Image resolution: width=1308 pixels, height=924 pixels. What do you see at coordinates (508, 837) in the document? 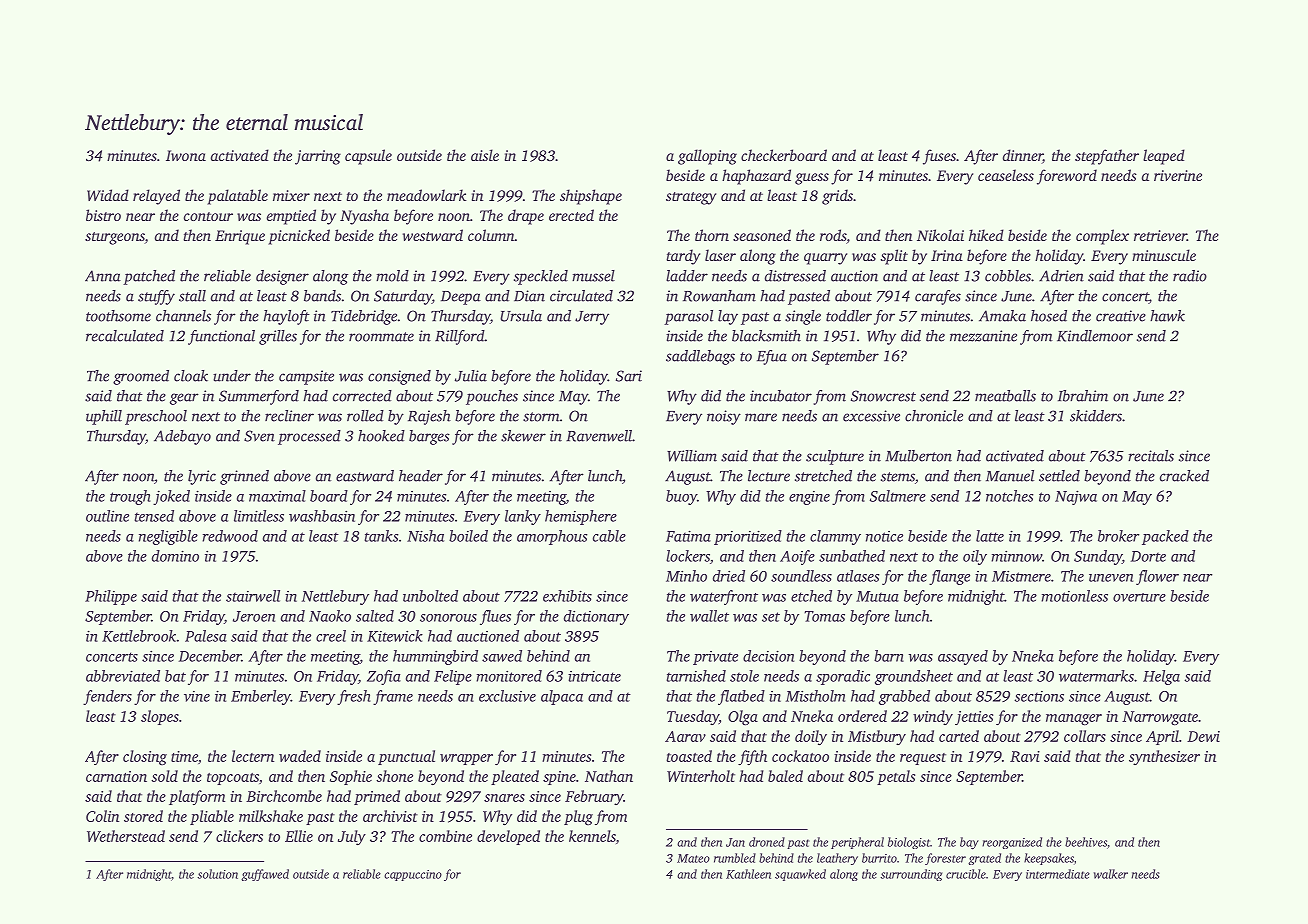
I see `developed` at bounding box center [508, 837].
